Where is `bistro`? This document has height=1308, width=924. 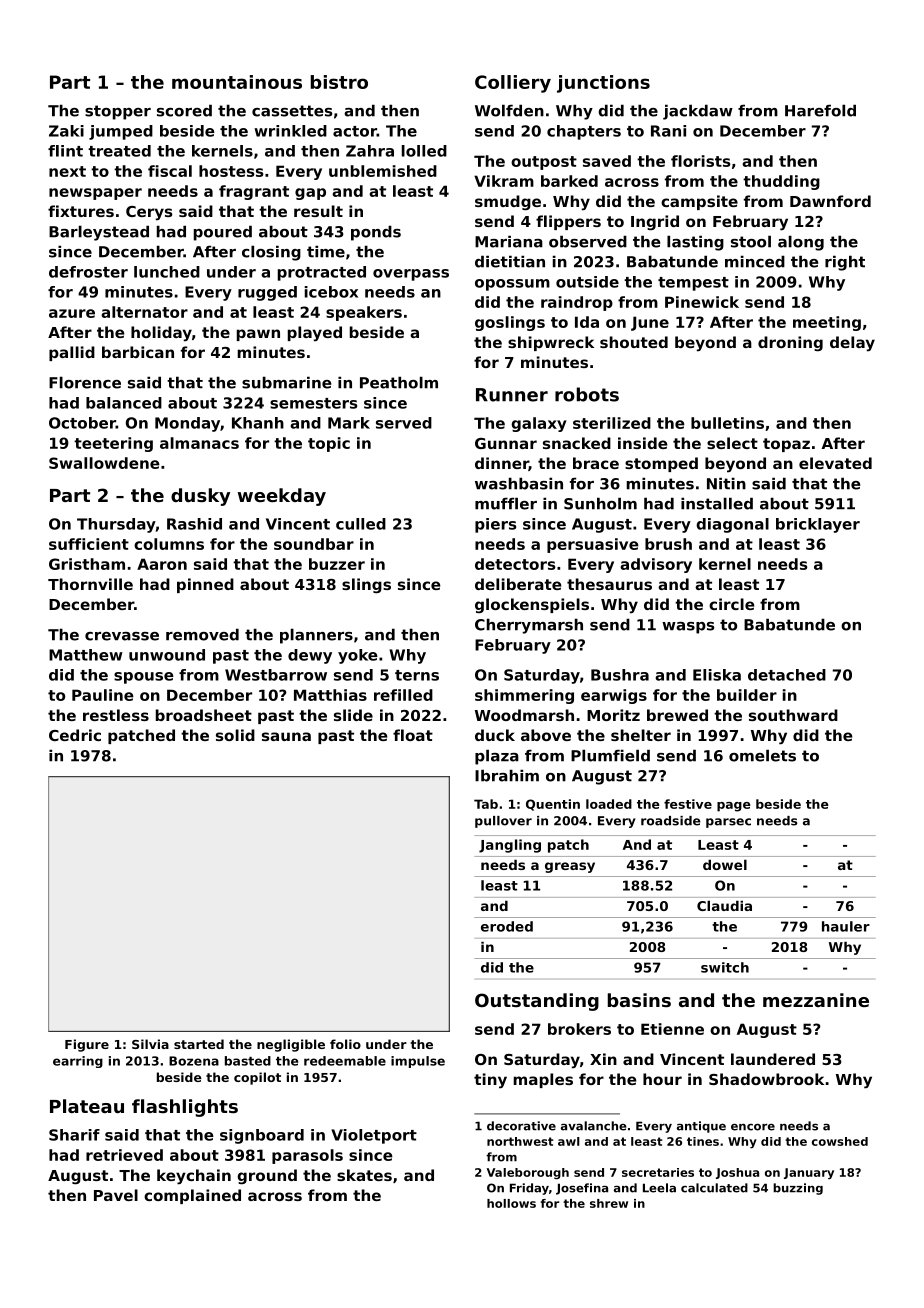 bistro is located at coordinates (339, 82).
